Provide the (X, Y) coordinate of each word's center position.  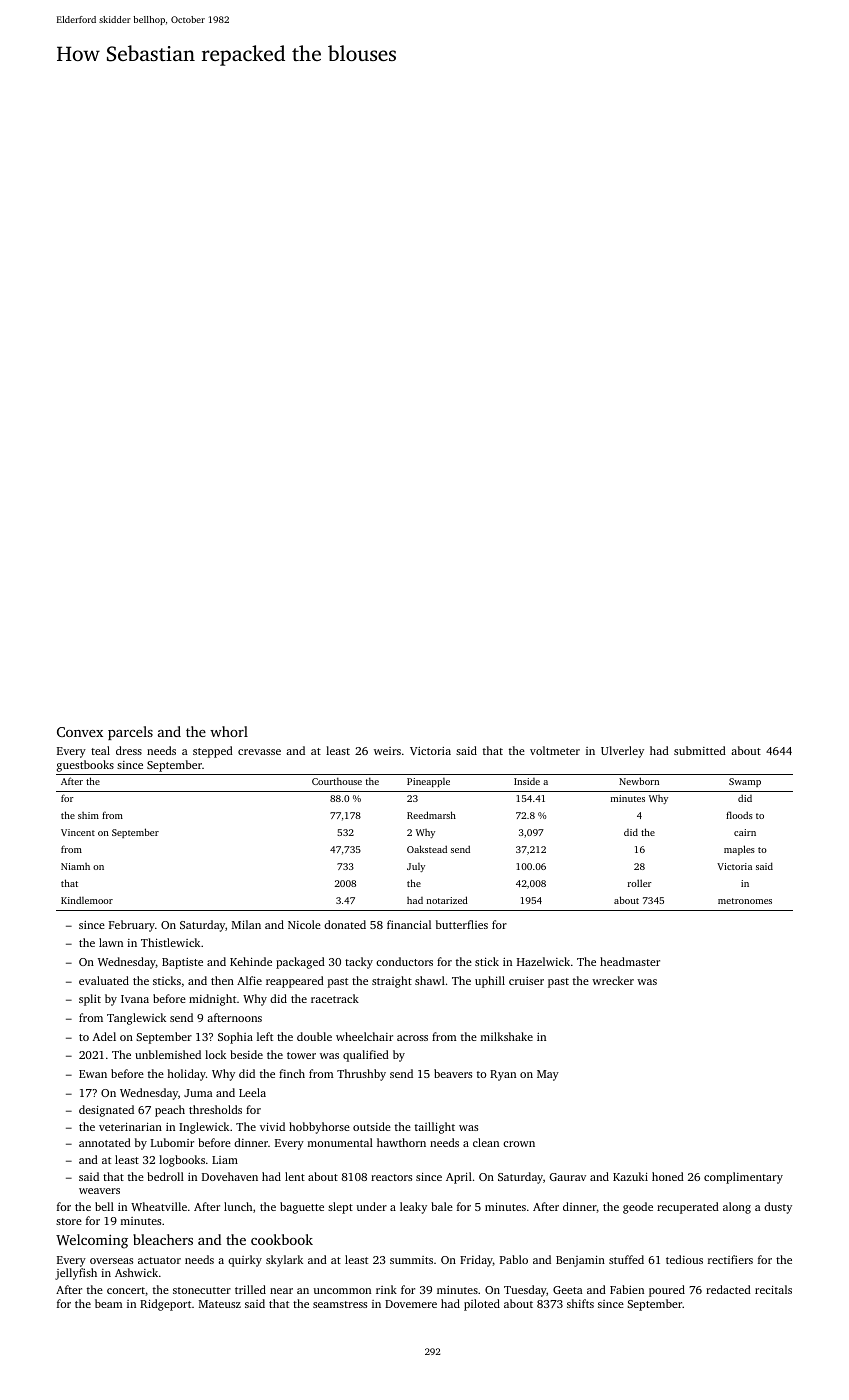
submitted (700, 750)
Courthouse (337, 781)
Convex (80, 732)
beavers (453, 1073)
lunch (238, 1206)
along (737, 1208)
